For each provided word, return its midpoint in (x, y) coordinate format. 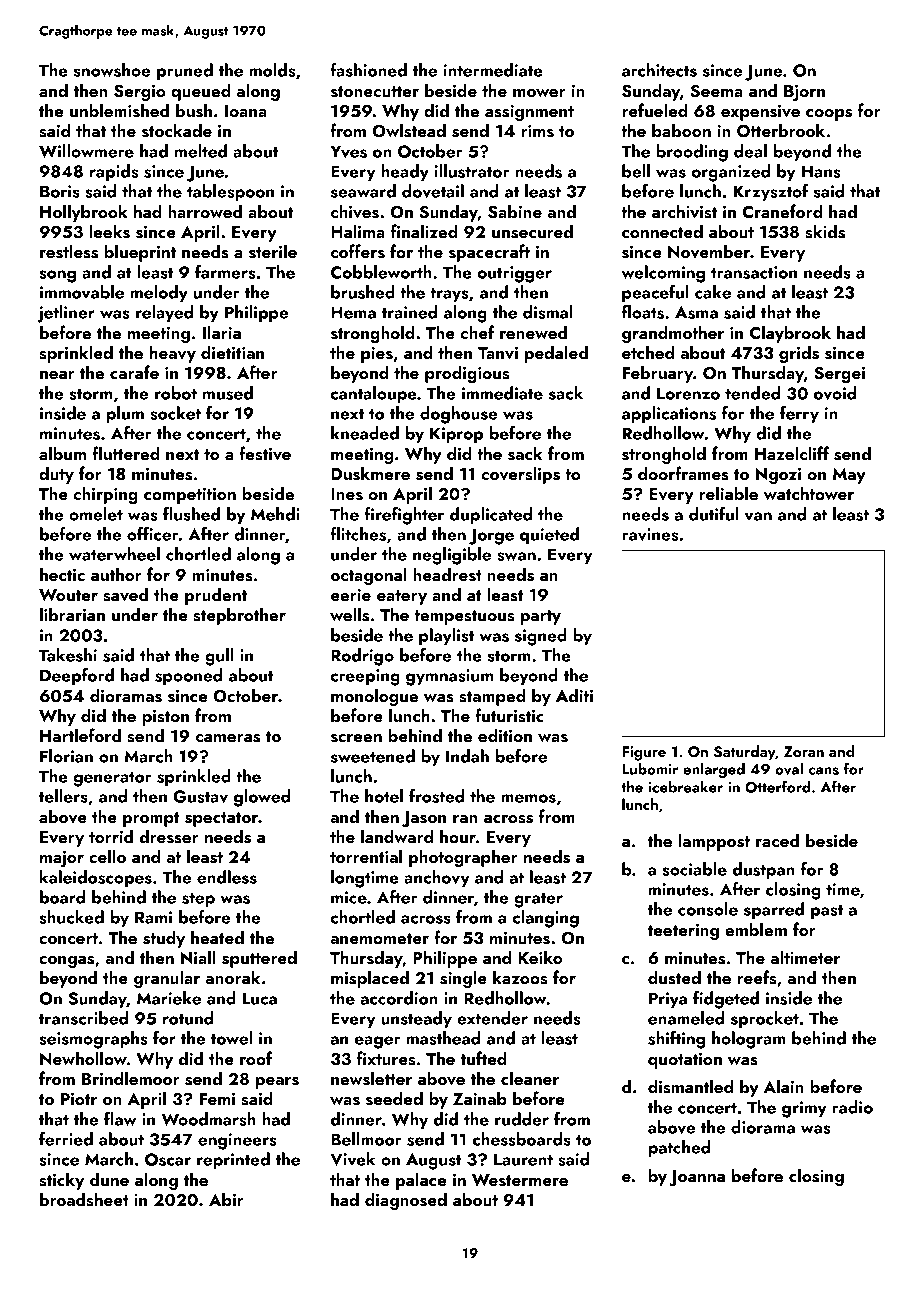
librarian (72, 614)
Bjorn (804, 93)
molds (272, 70)
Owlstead (409, 130)
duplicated (491, 516)
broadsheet (84, 1199)
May (849, 476)
